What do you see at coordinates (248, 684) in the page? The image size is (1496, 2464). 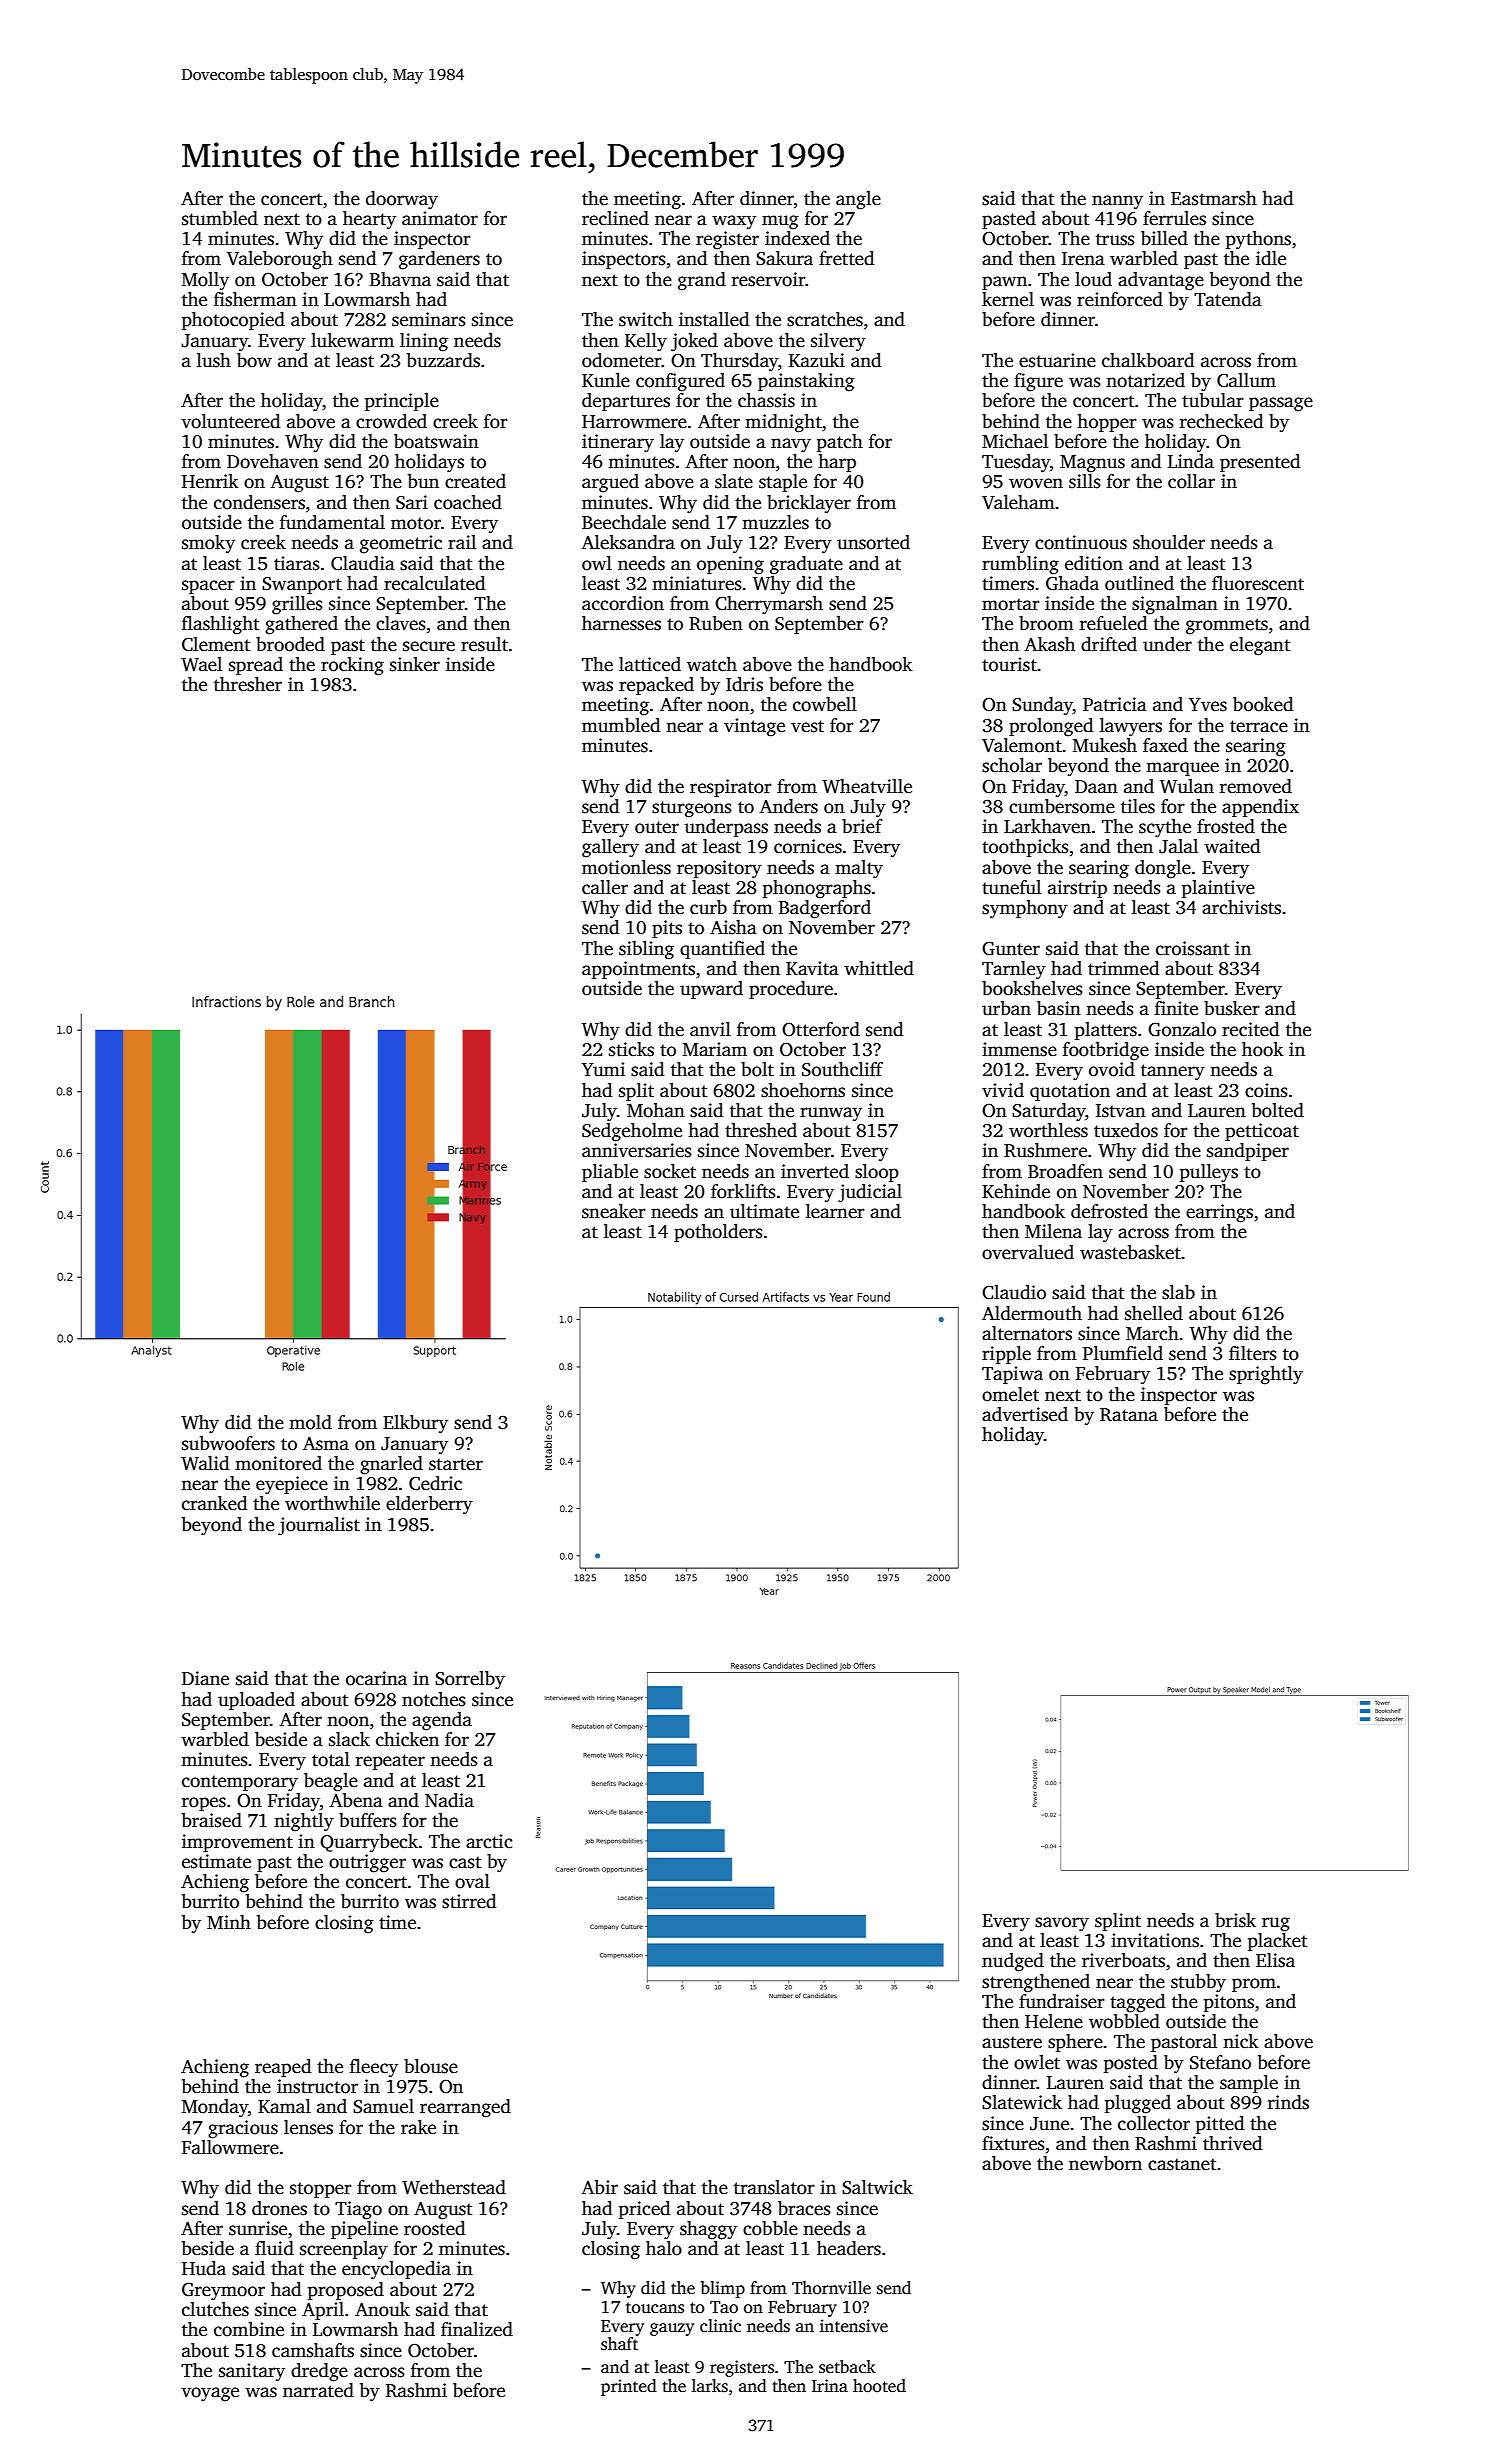 I see `thresher` at bounding box center [248, 684].
